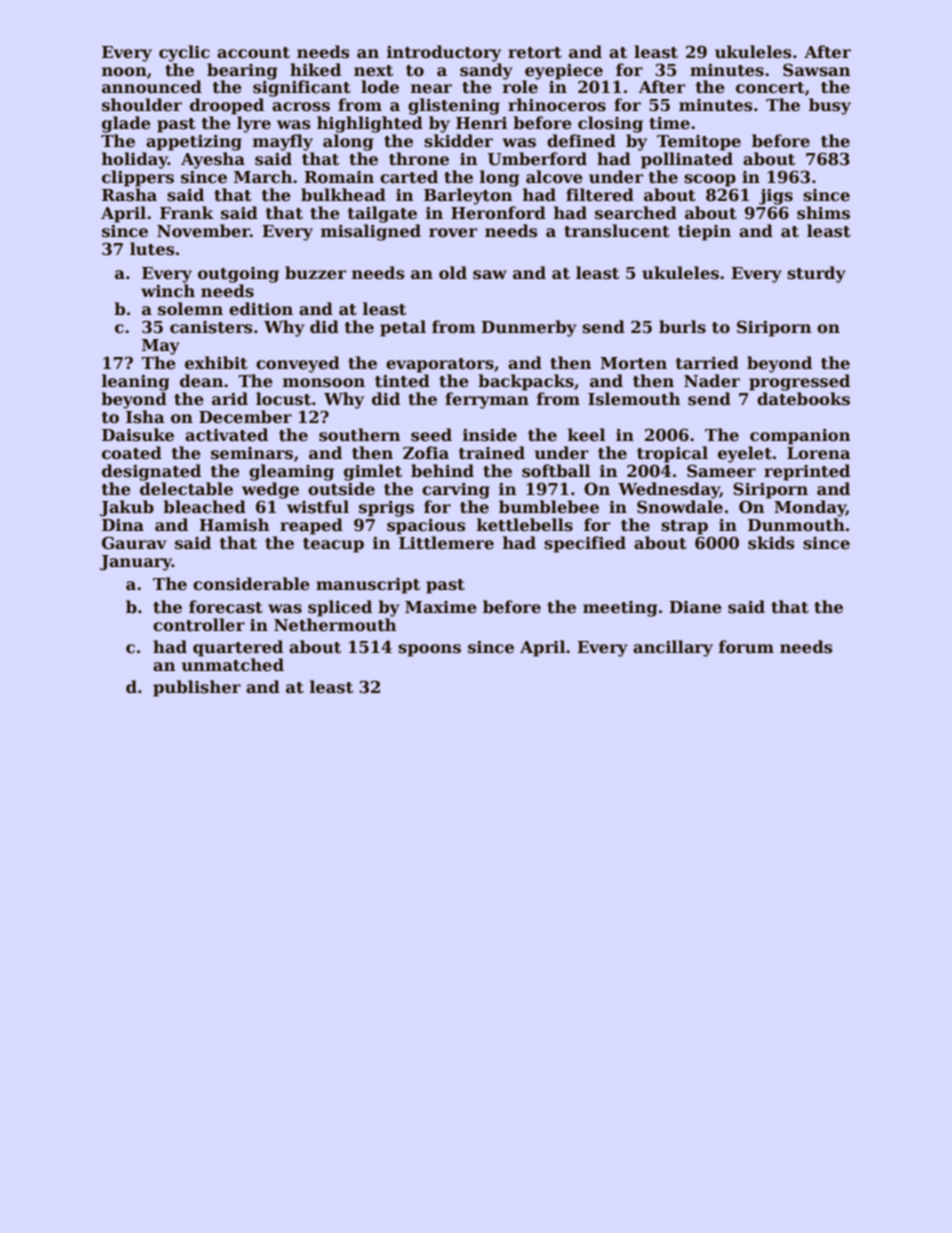  Describe the element at coordinates (136, 563) in the page. I see `January` at that location.
